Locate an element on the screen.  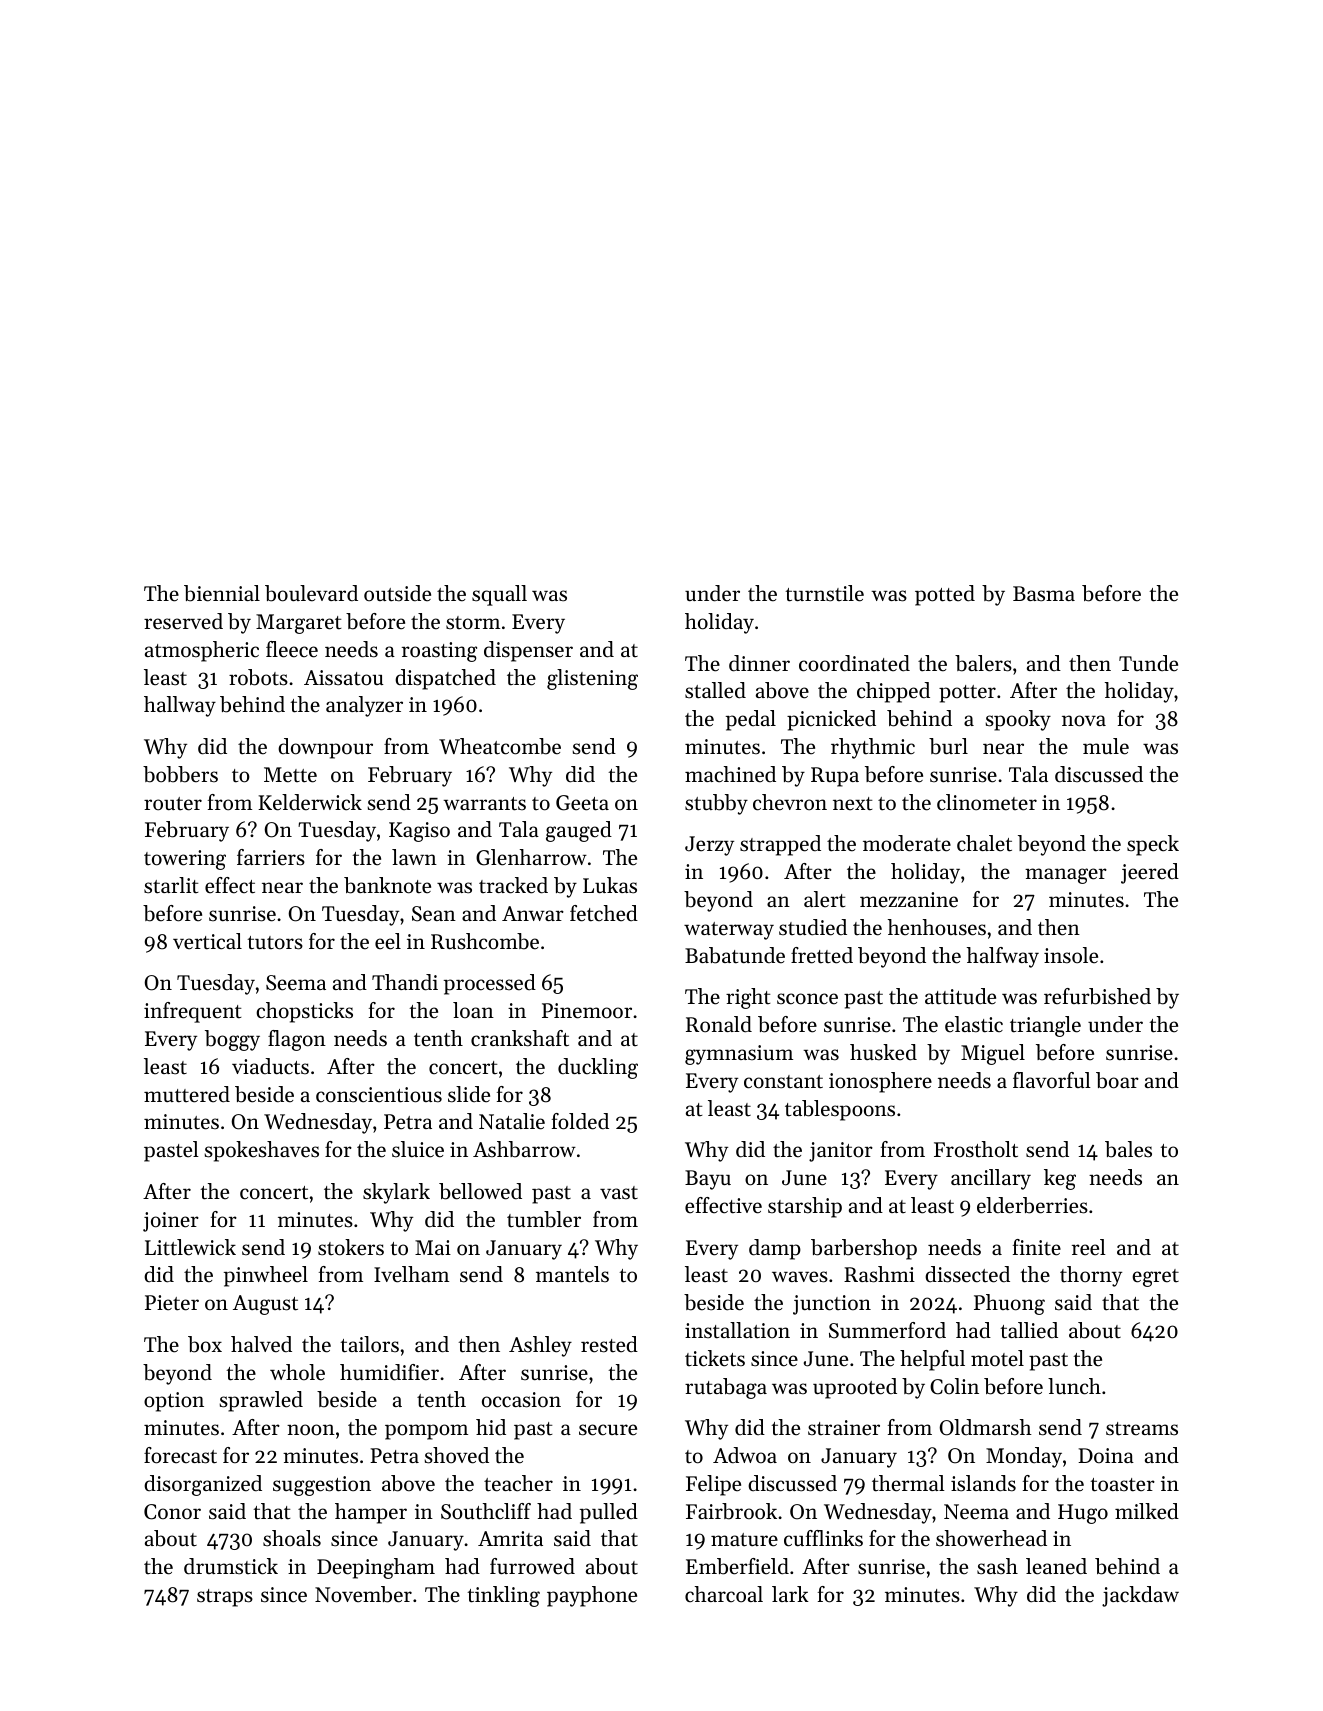
Glenharrow is located at coordinates (531, 857).
